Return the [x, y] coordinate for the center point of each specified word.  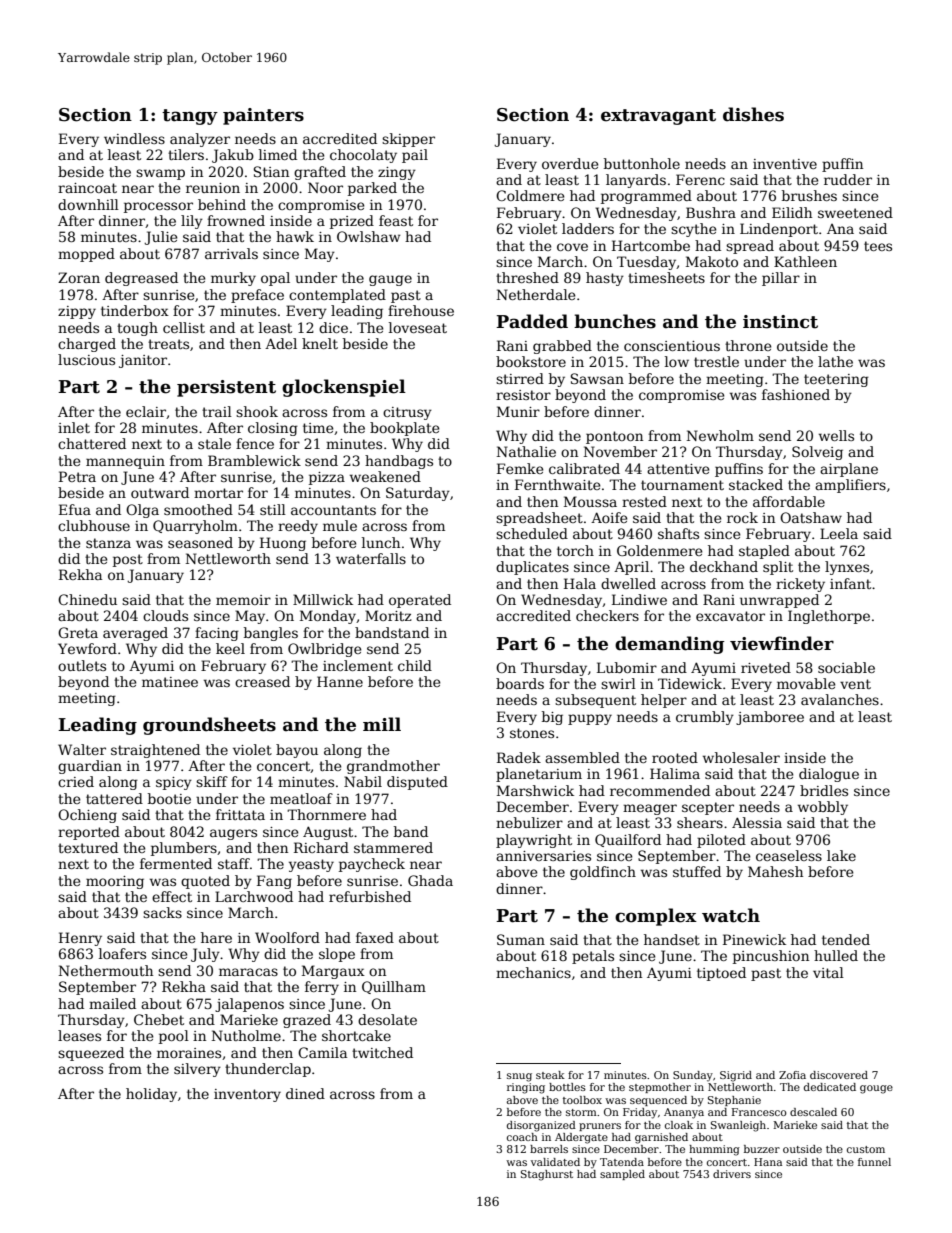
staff [234, 863]
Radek [519, 757]
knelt [320, 343]
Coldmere [530, 195]
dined [305, 1093]
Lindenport [779, 230]
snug [519, 1077]
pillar [781, 279]
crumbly [705, 718]
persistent [226, 388]
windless [134, 138]
